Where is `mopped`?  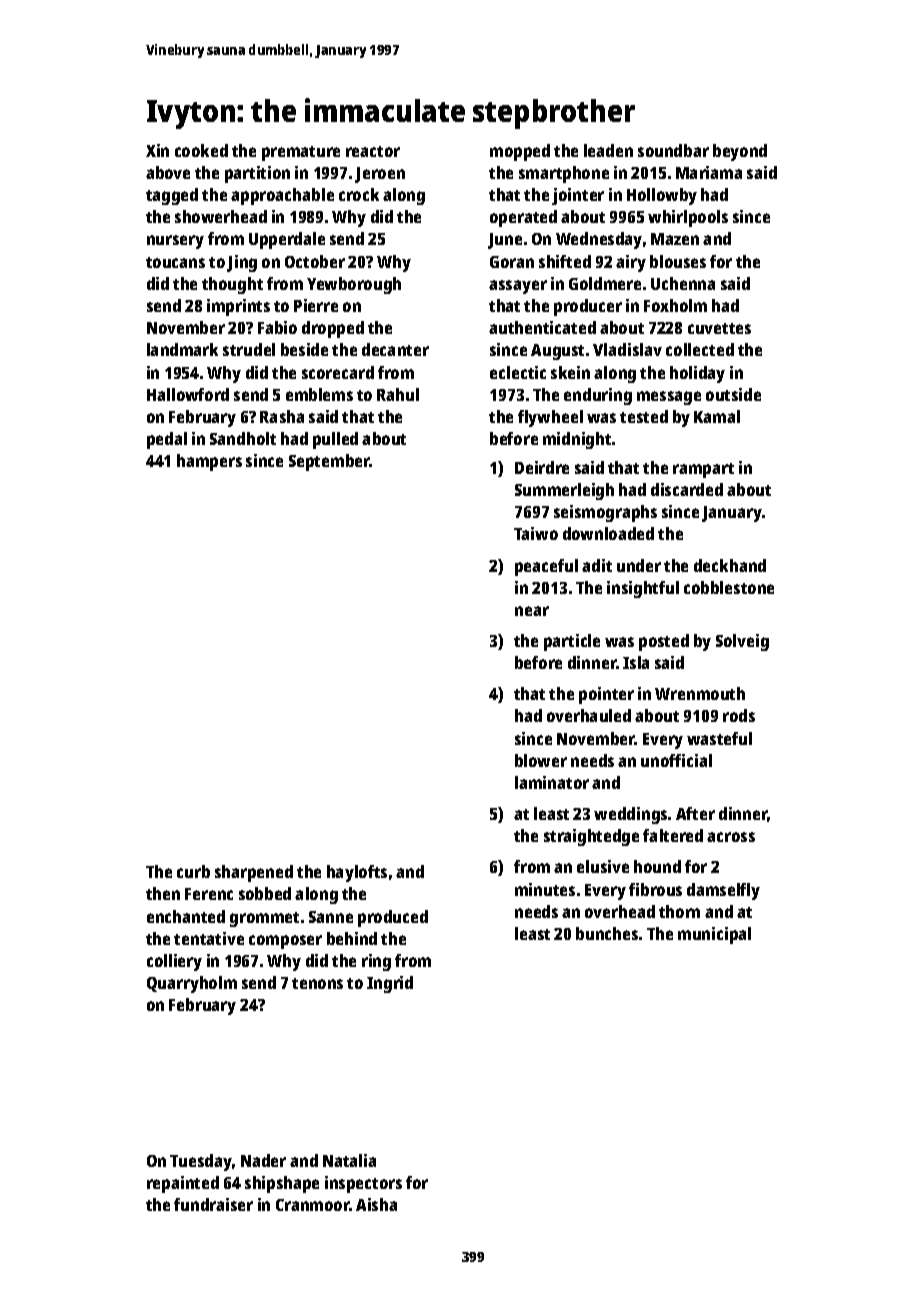 mopped is located at coordinates (520, 152).
